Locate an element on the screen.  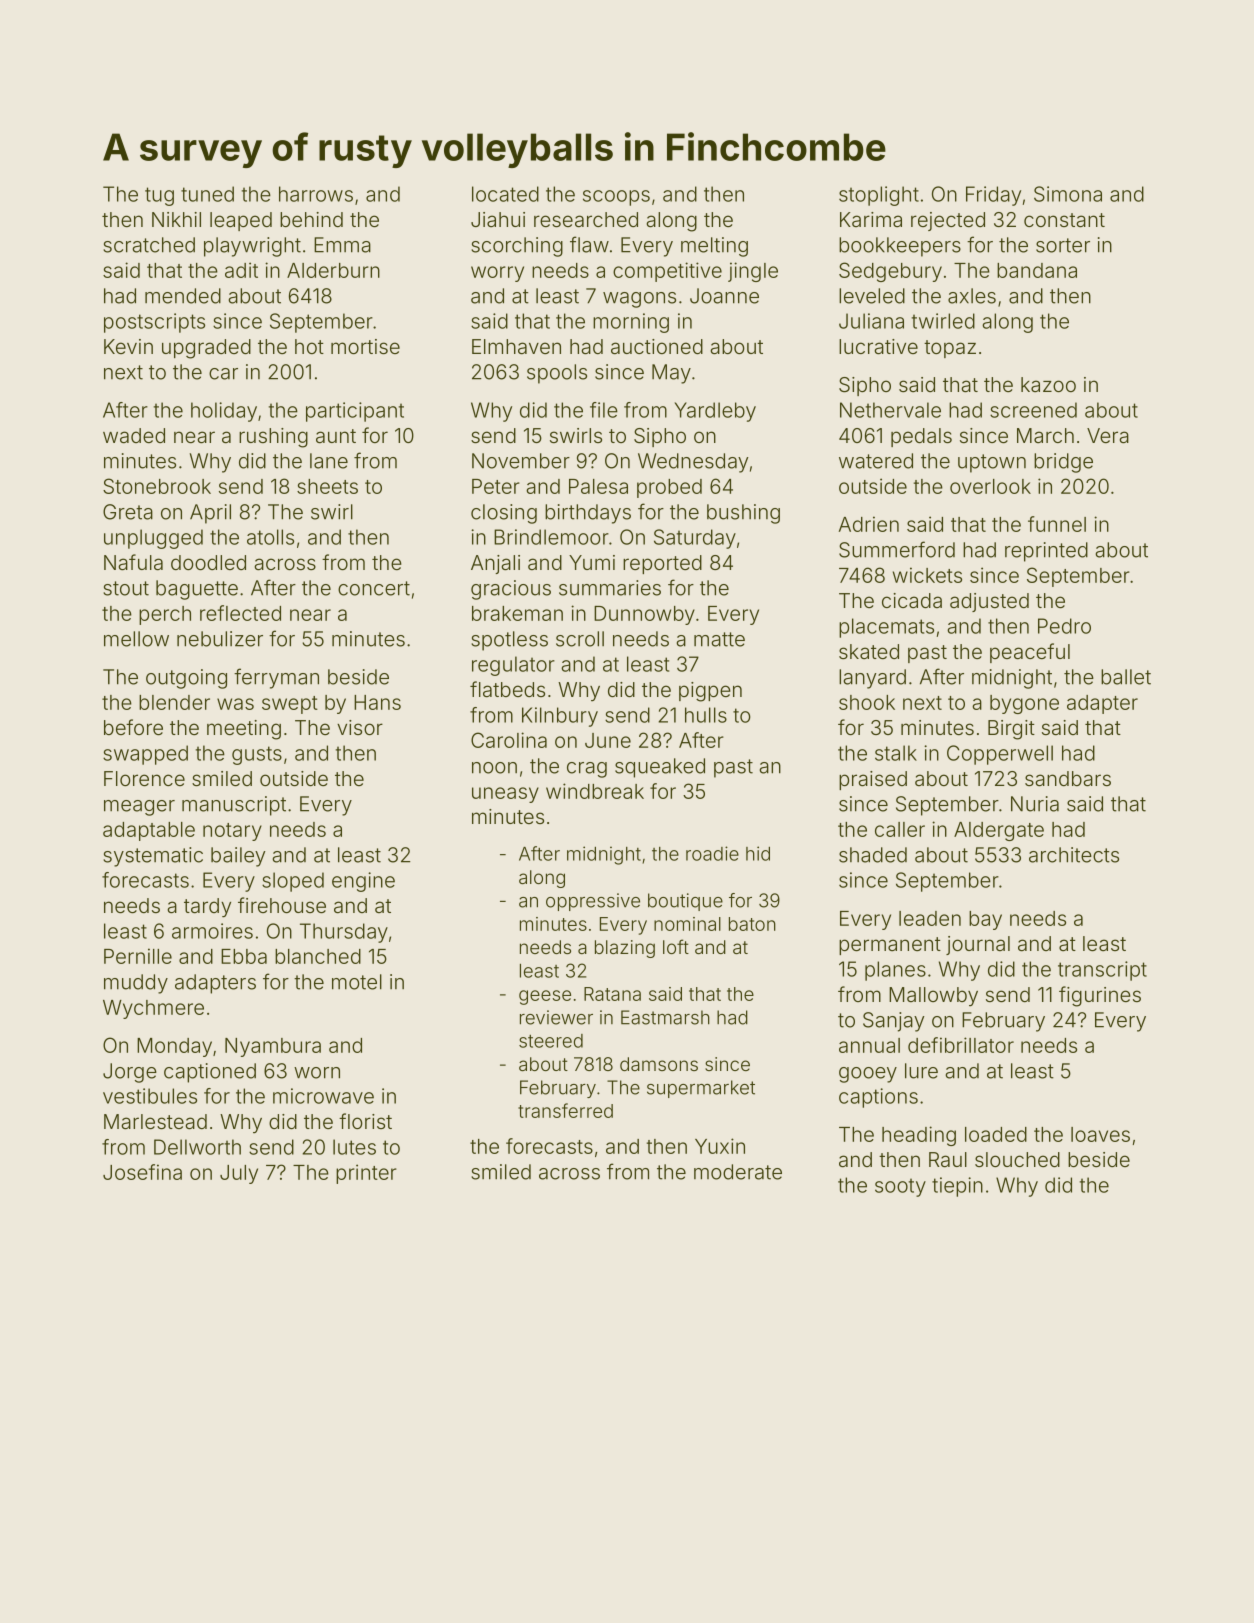
wickets is located at coordinates (927, 575).
